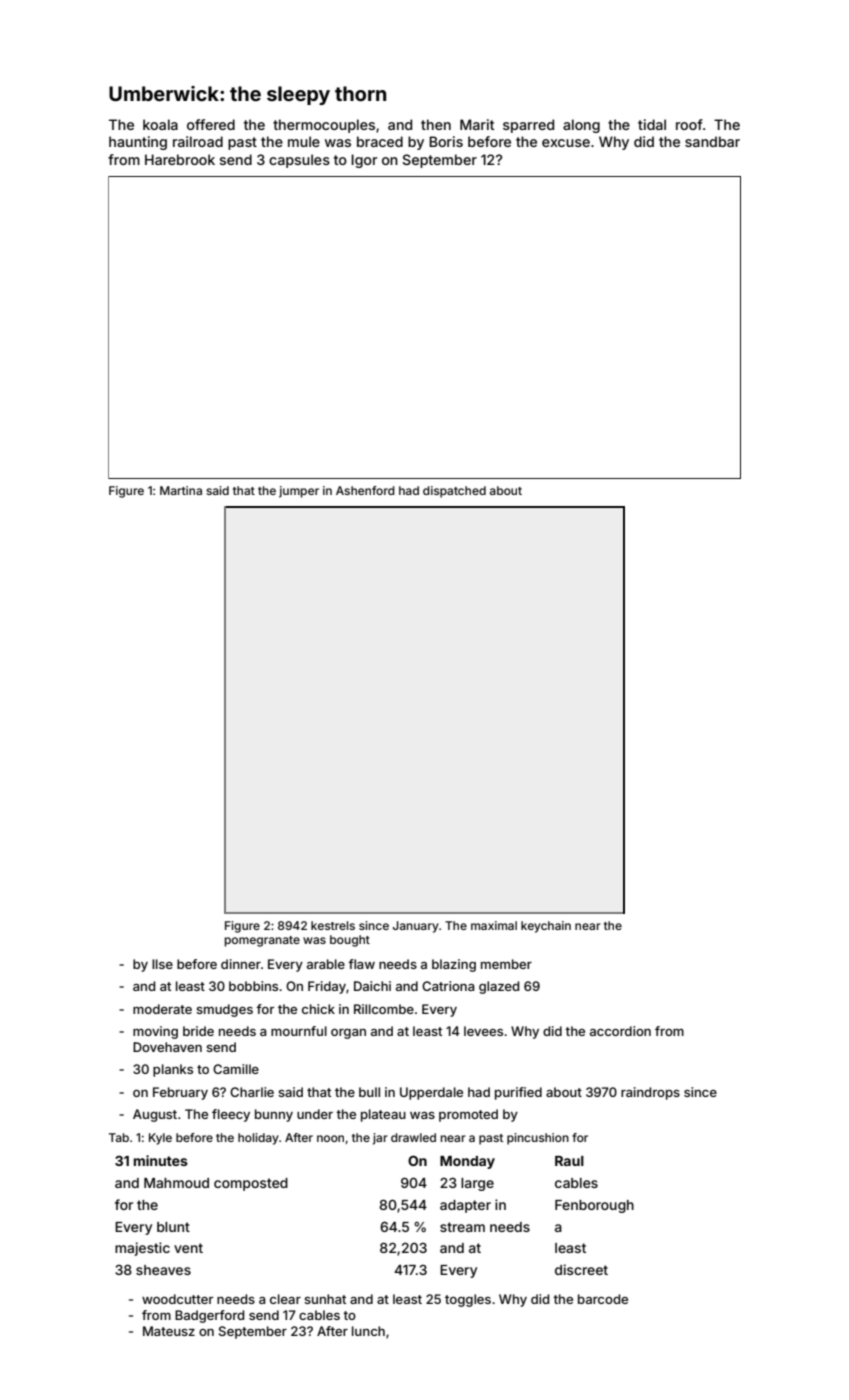 The height and width of the image is (1400, 849). I want to click on Ashenford, so click(365, 490).
